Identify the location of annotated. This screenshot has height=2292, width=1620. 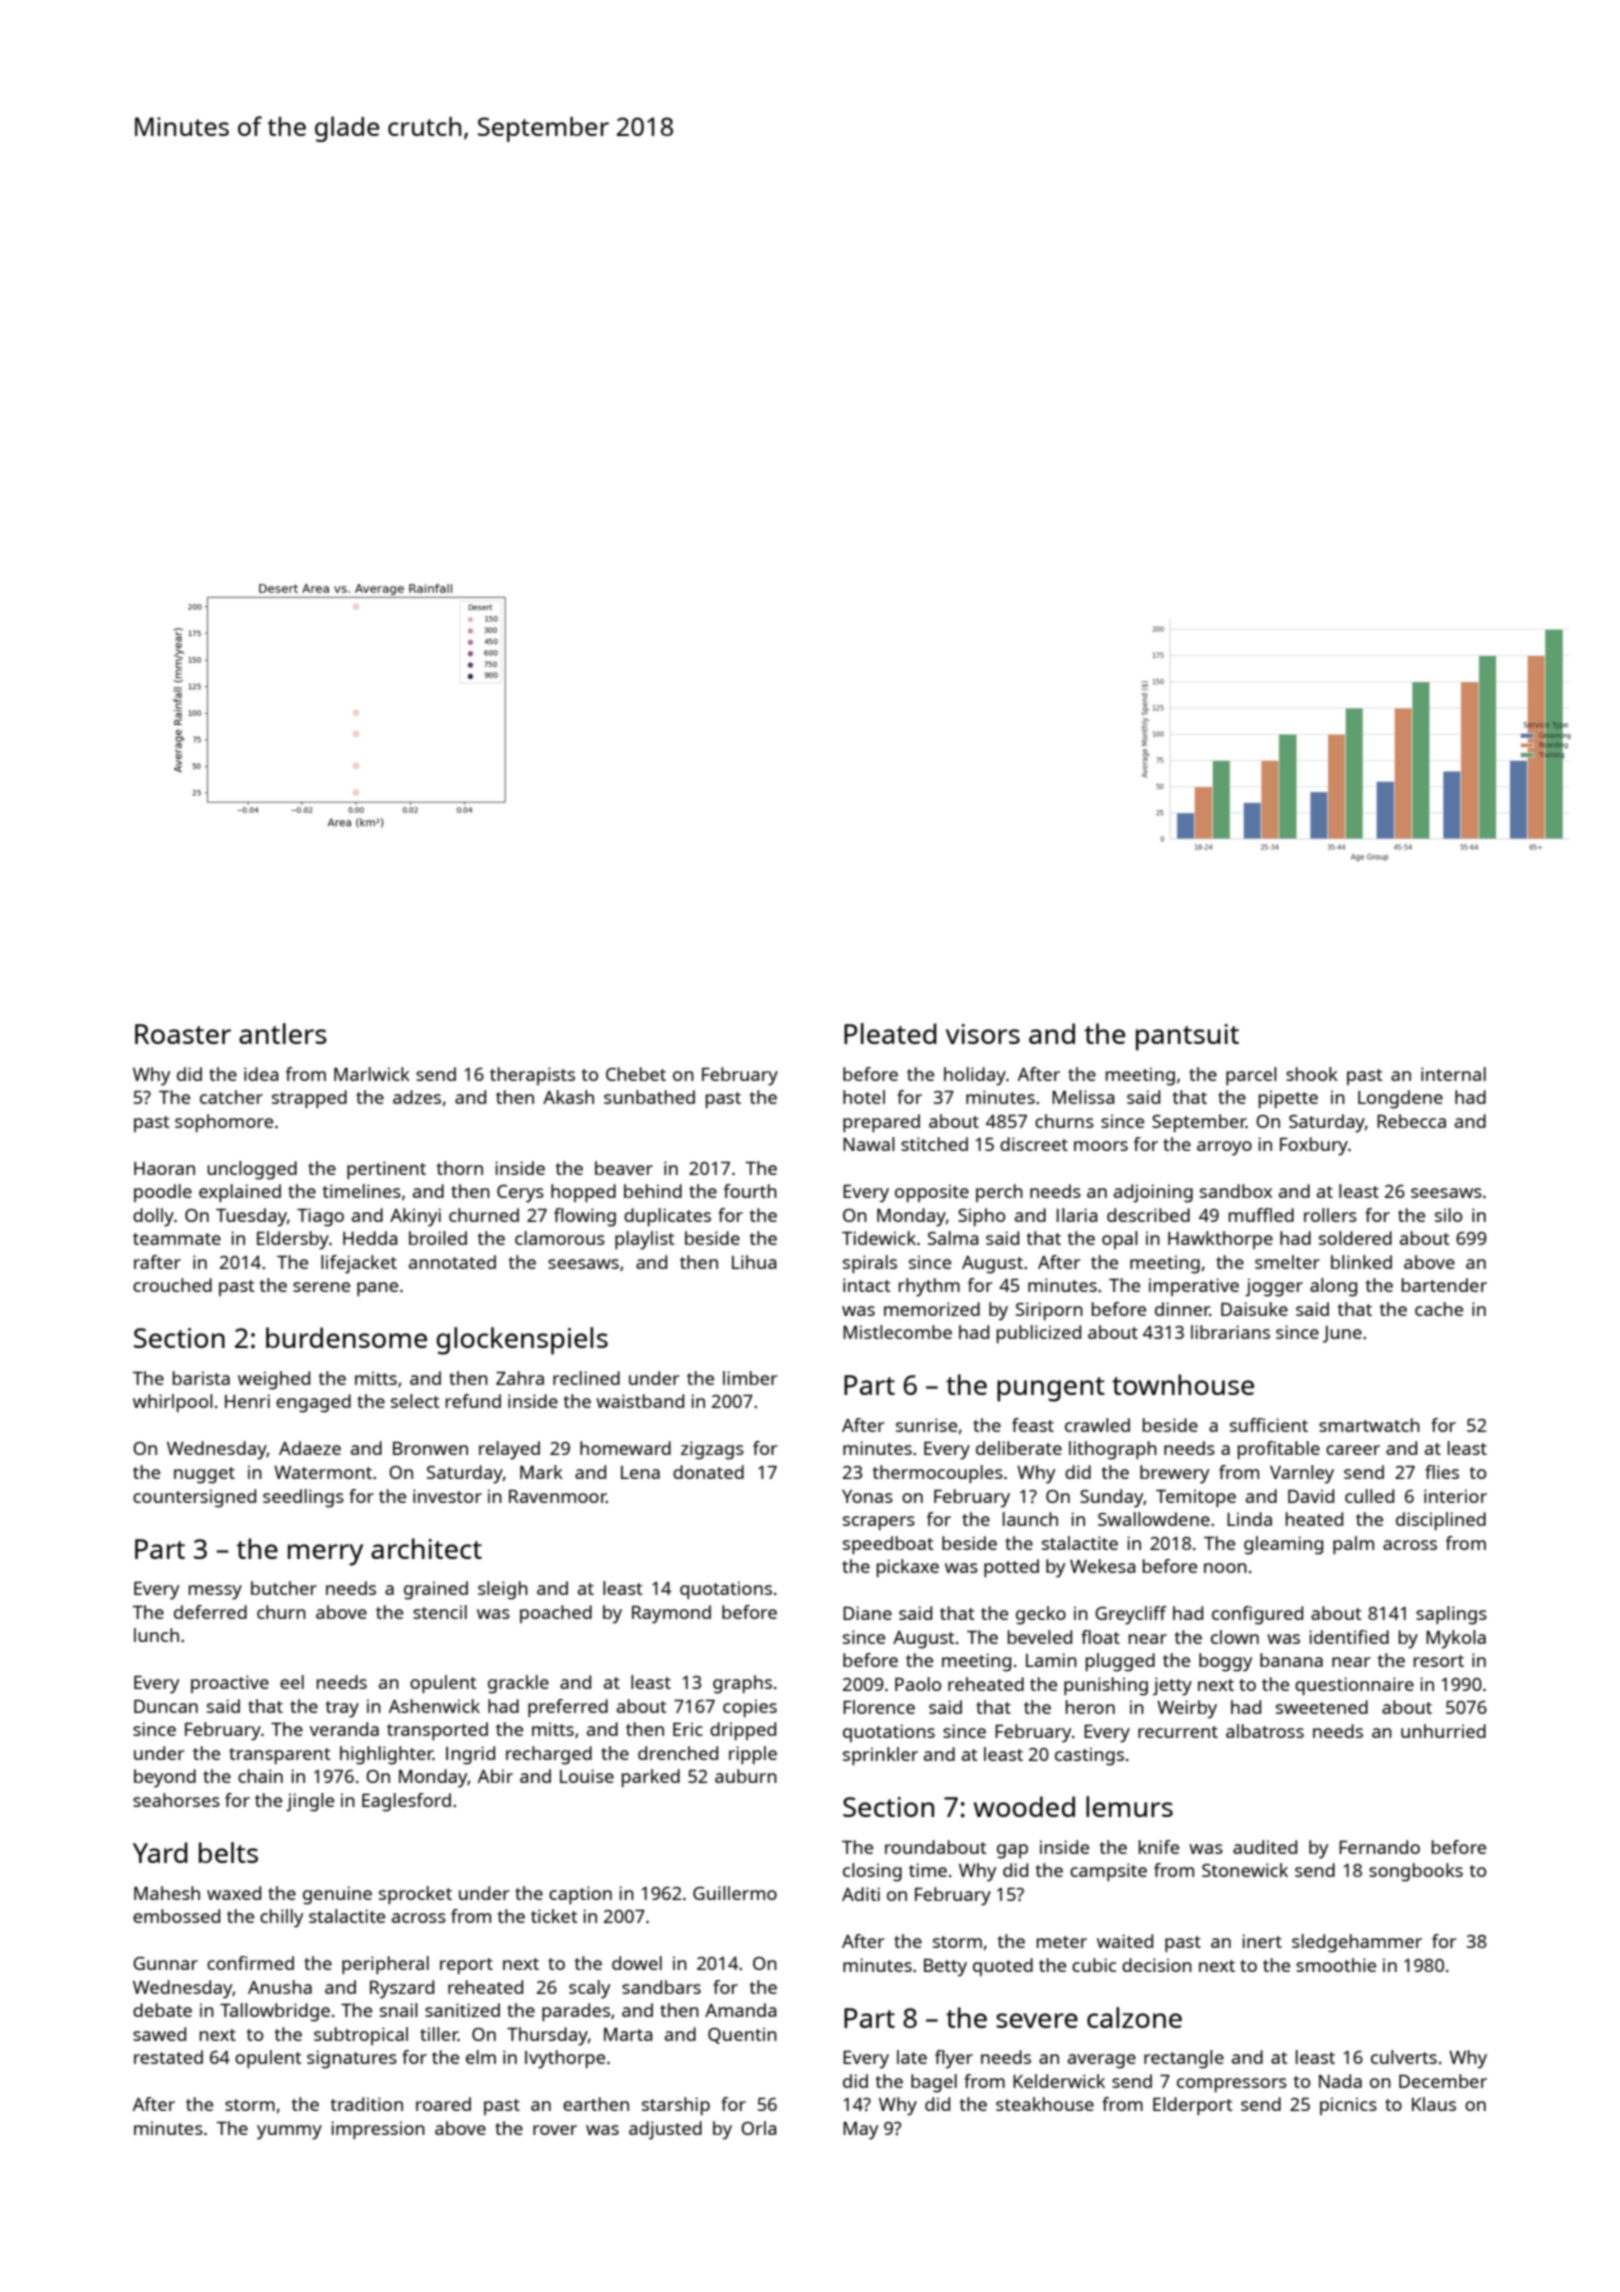
(452, 1262).
